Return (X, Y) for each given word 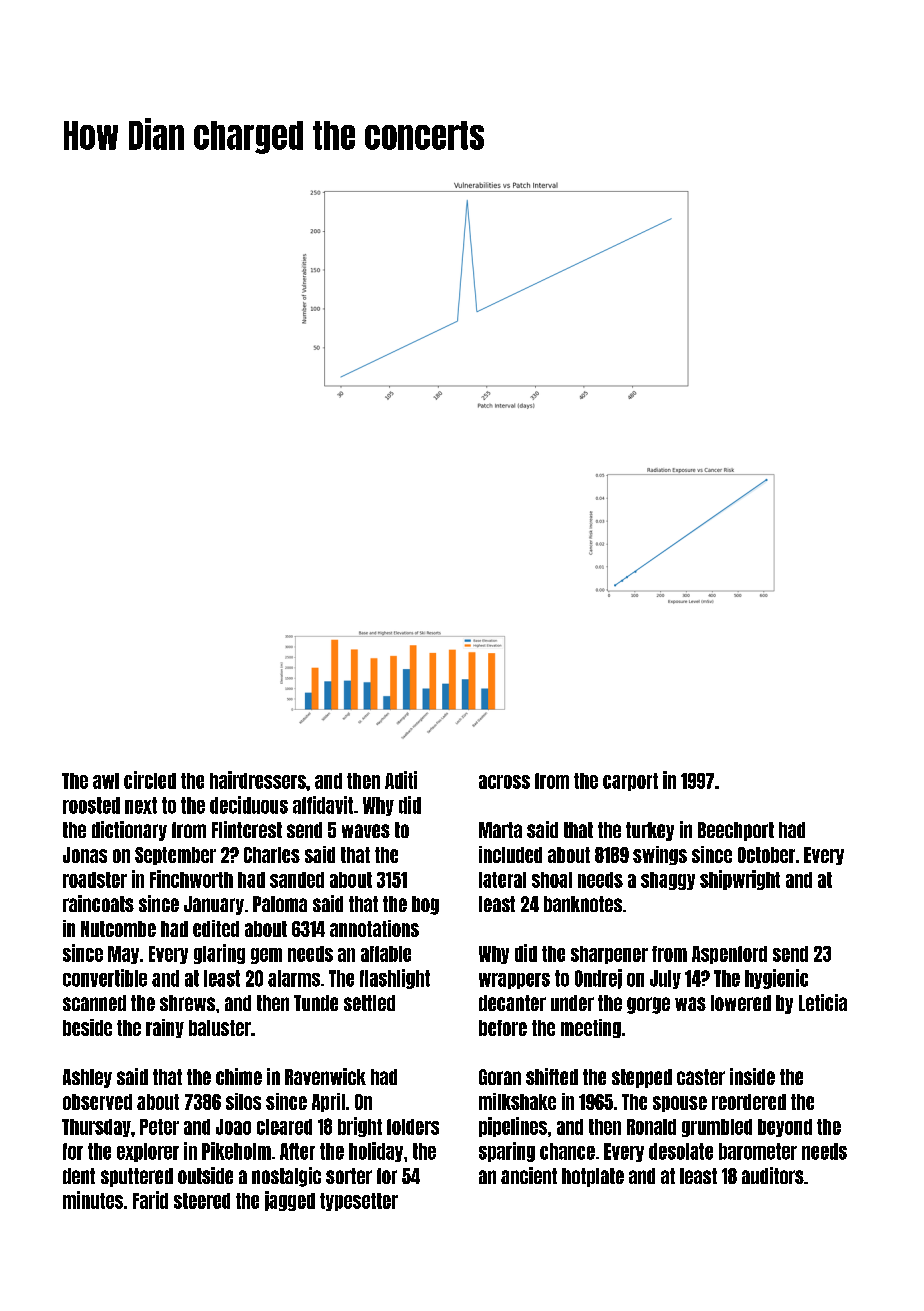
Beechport (736, 831)
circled (150, 780)
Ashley (87, 1078)
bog (425, 905)
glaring (219, 954)
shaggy (668, 881)
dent (79, 1176)
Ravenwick (325, 1076)
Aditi (401, 780)
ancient (529, 1175)
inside (752, 1076)
